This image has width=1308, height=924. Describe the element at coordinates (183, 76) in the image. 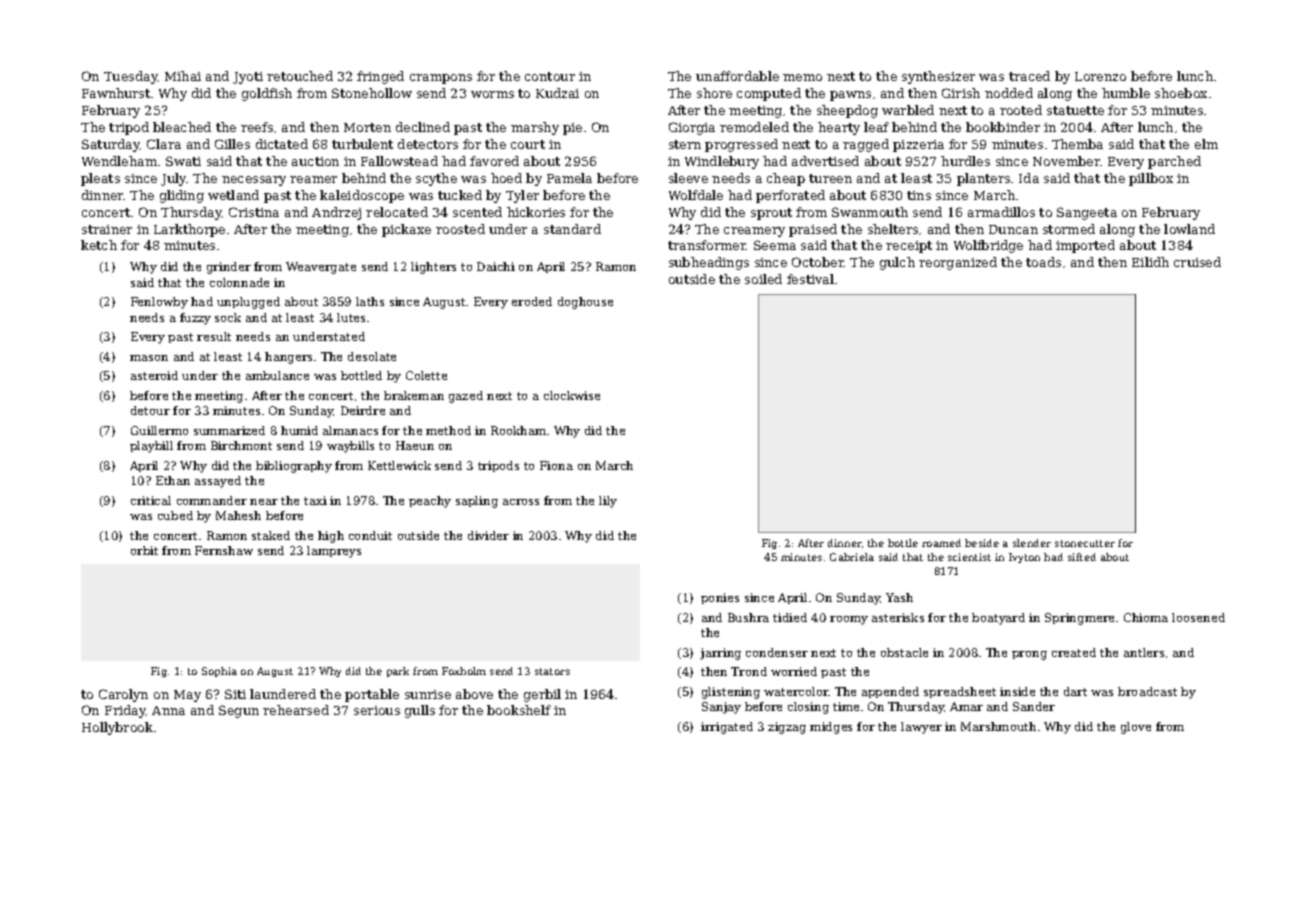

I see `Mihai` at that location.
